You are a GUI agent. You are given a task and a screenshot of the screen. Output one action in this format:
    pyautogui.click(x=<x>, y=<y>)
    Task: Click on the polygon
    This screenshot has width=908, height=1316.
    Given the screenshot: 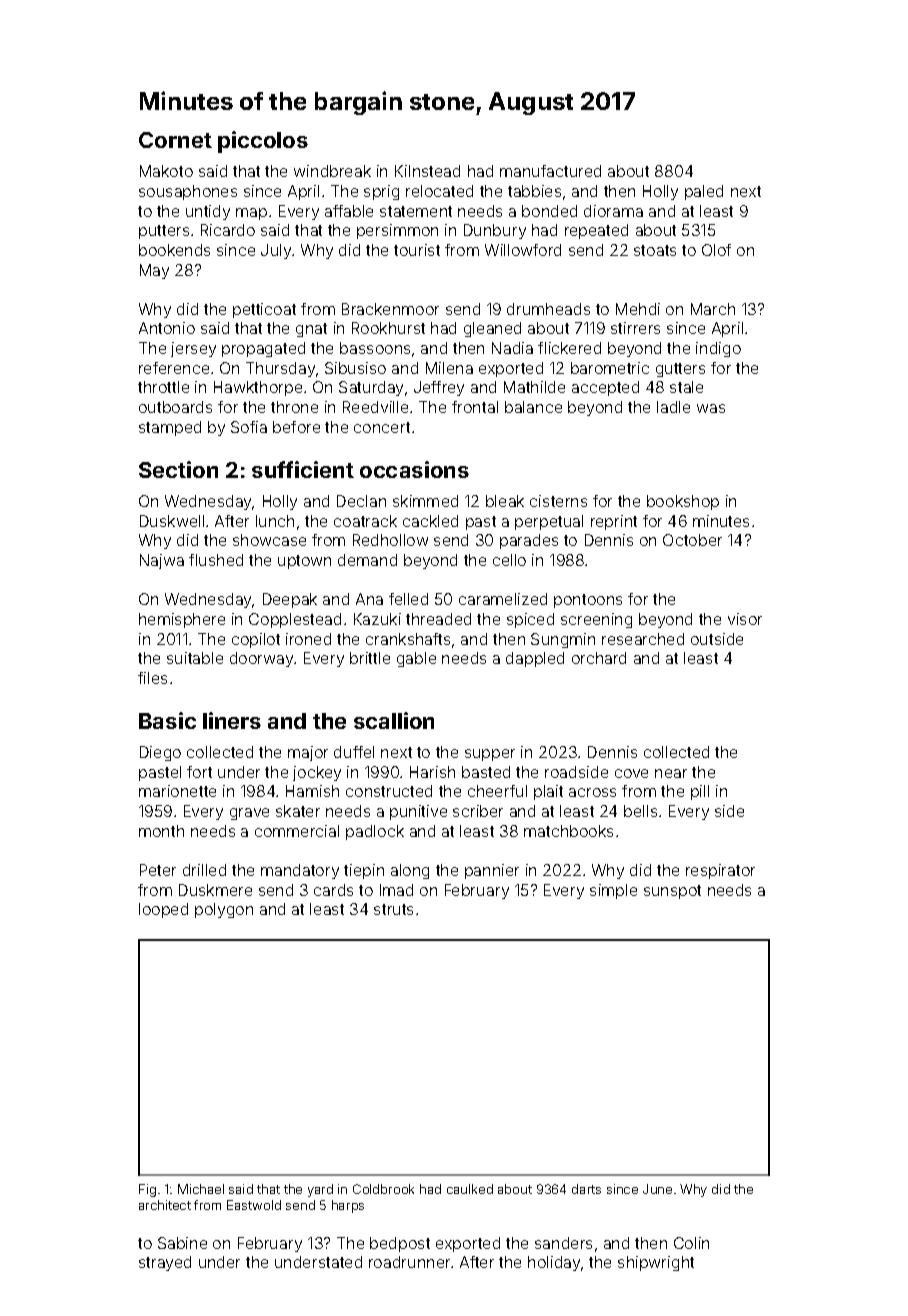 What is the action you would take?
    pyautogui.click(x=224, y=910)
